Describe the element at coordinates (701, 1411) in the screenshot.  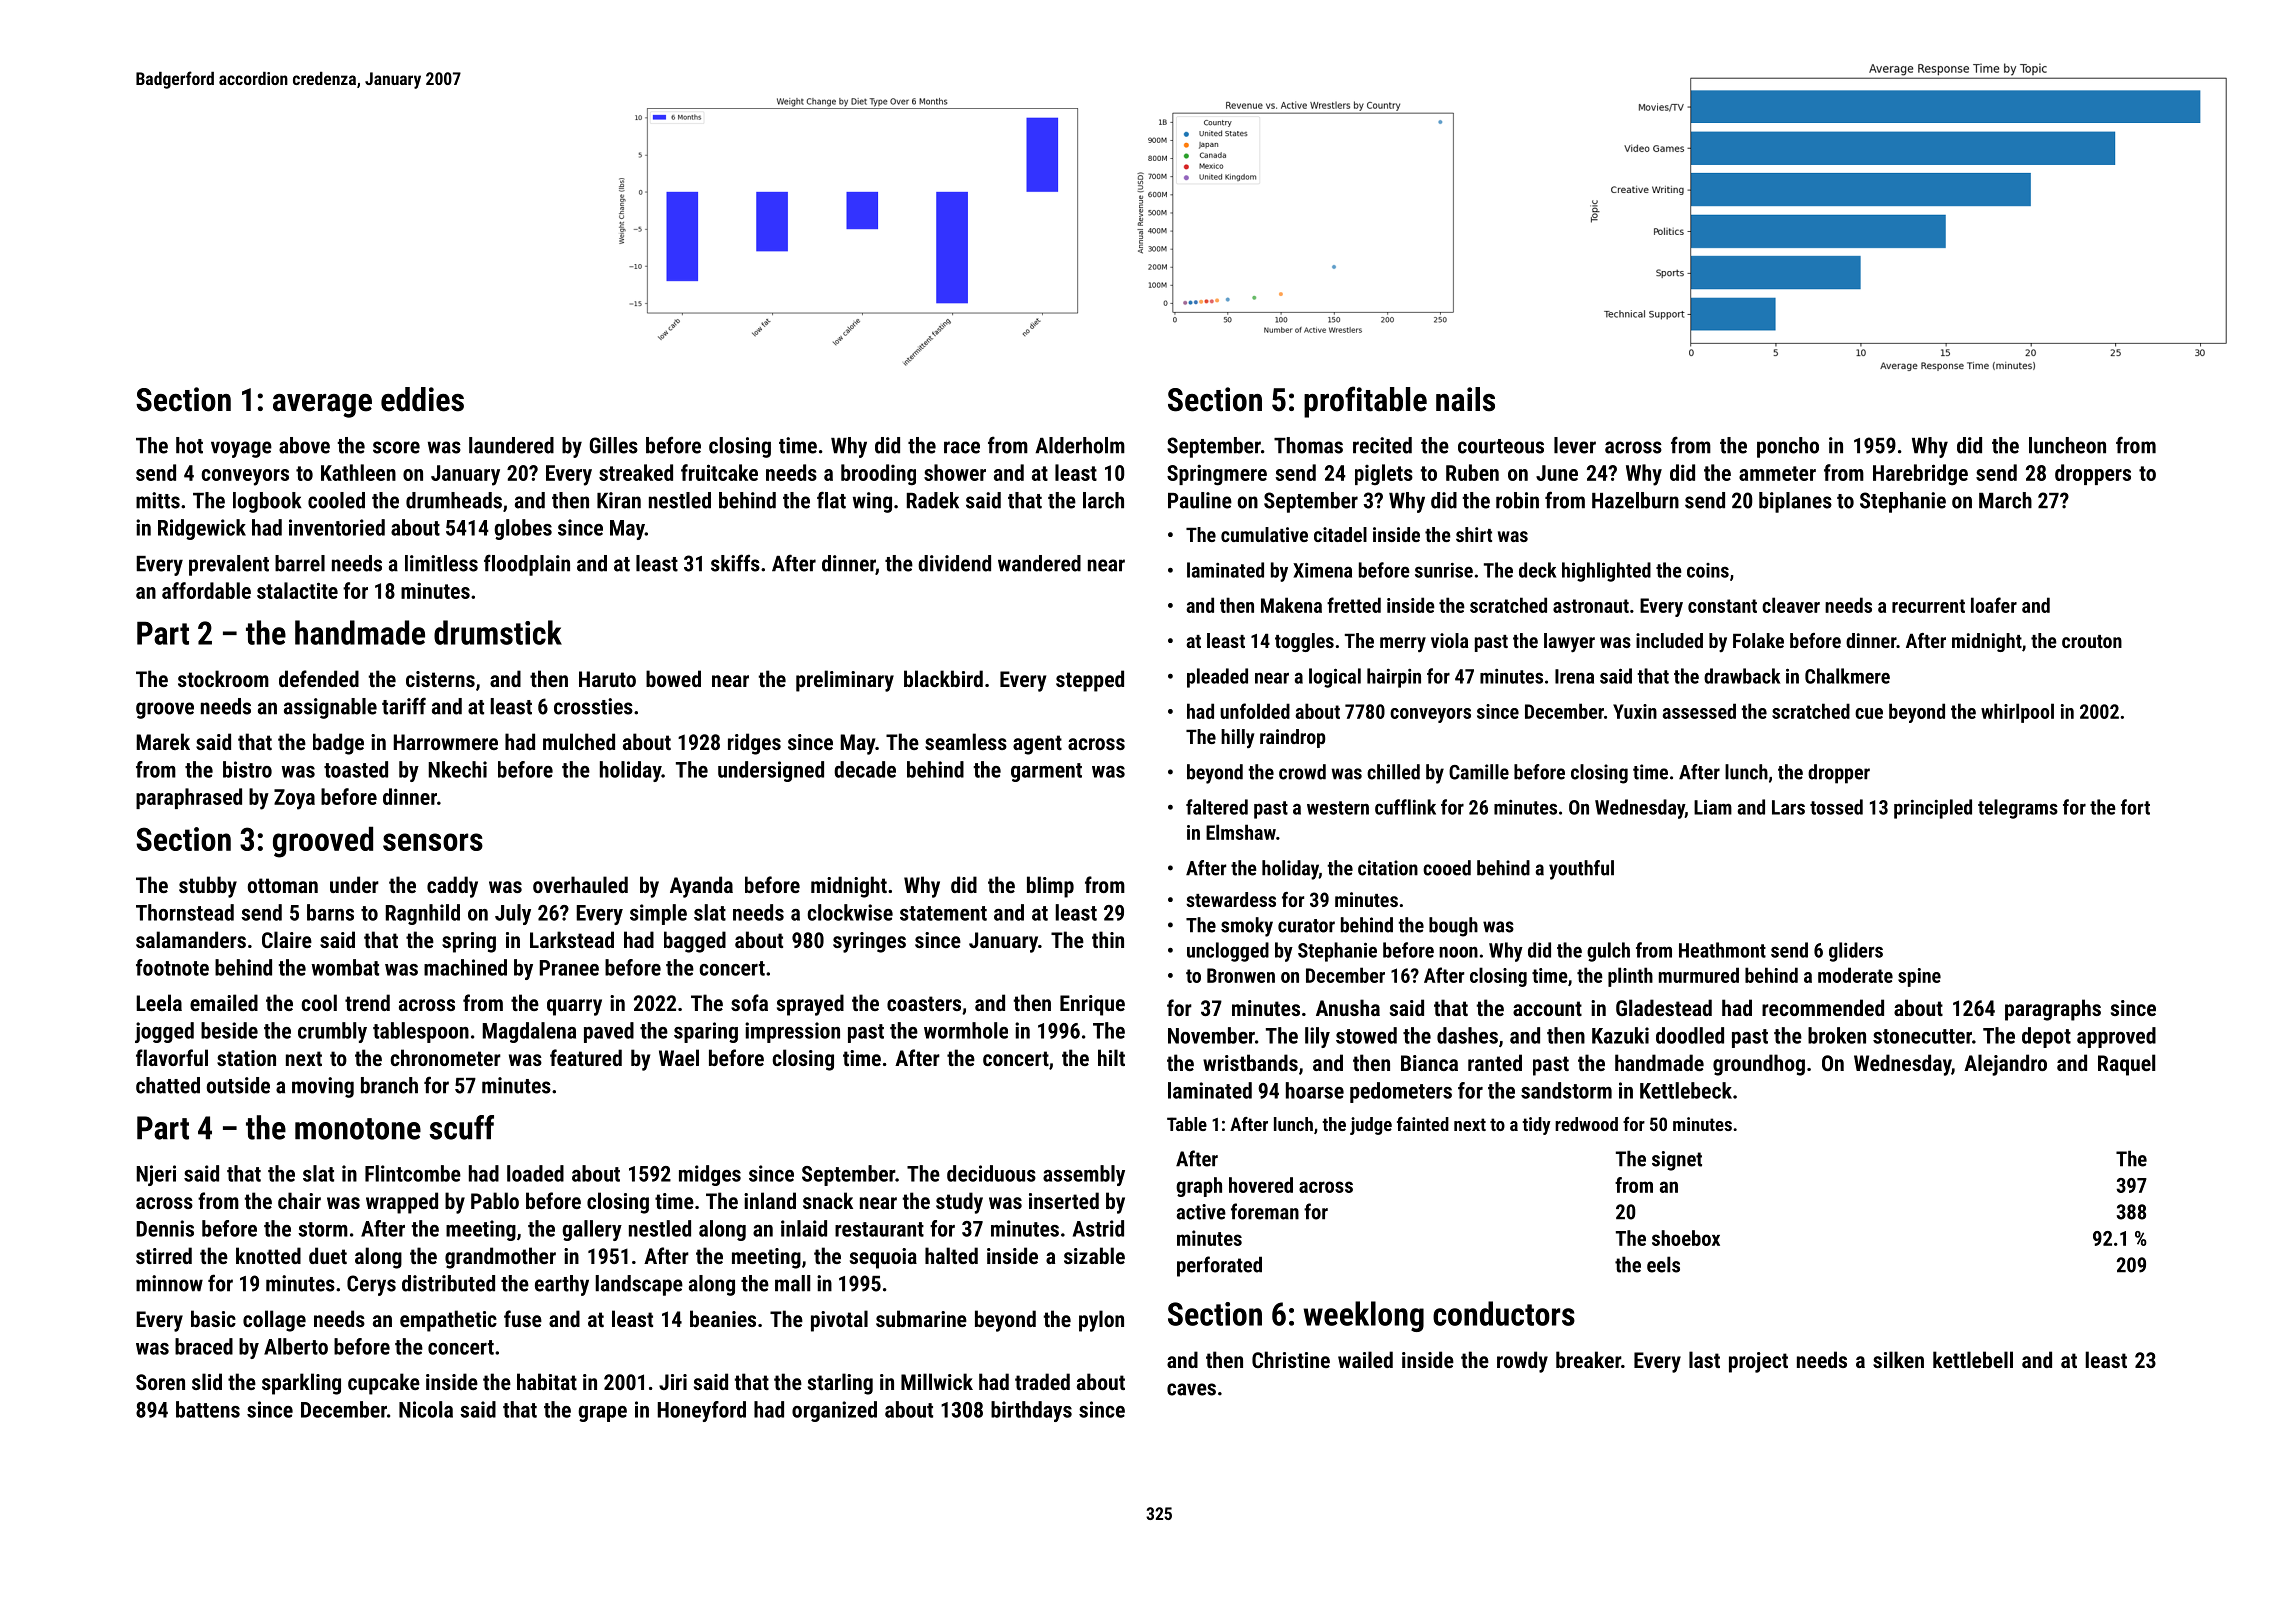
I see `Honeyford` at that location.
